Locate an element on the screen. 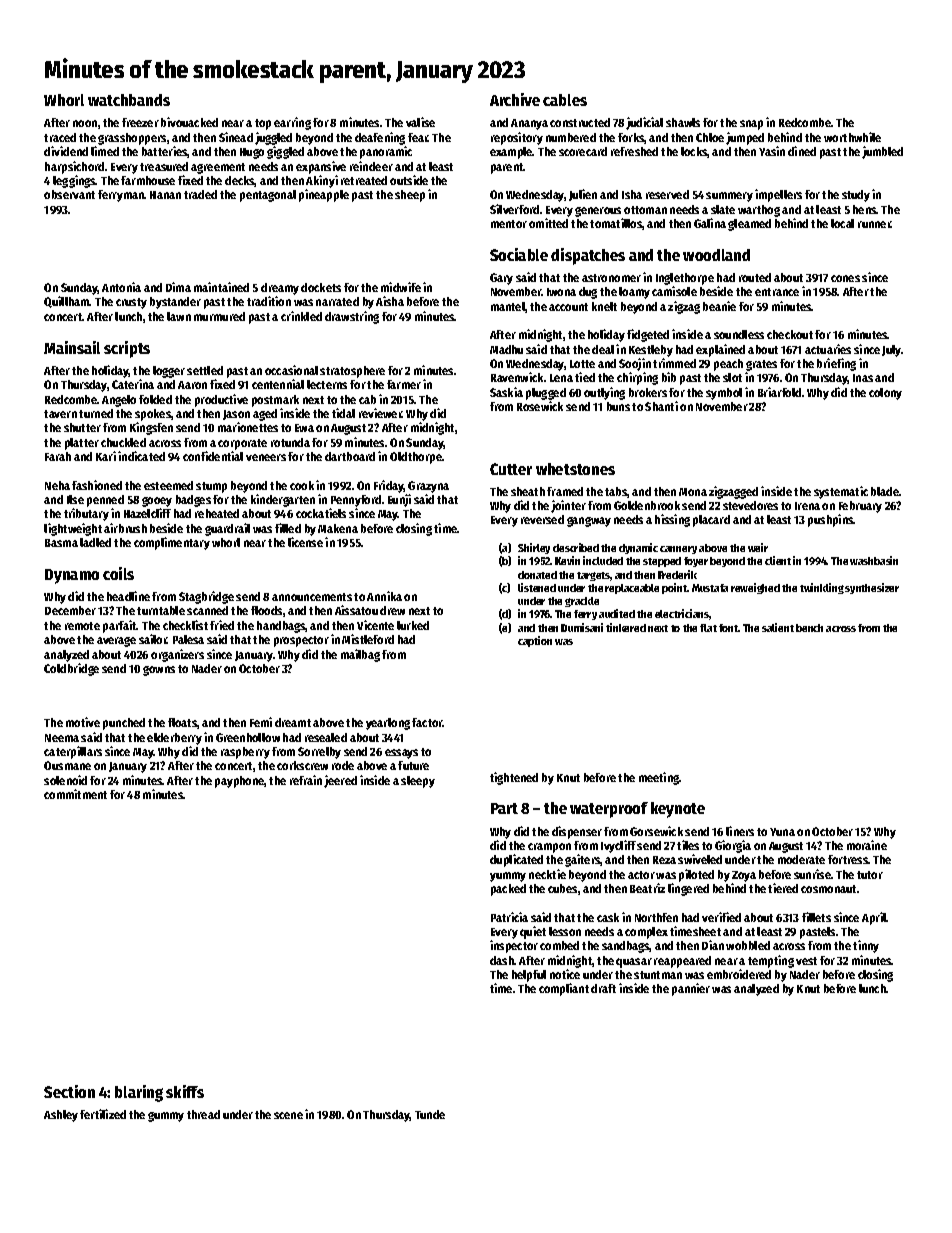 This screenshot has height=1233, width=952. traced is located at coordinates (60, 137).
